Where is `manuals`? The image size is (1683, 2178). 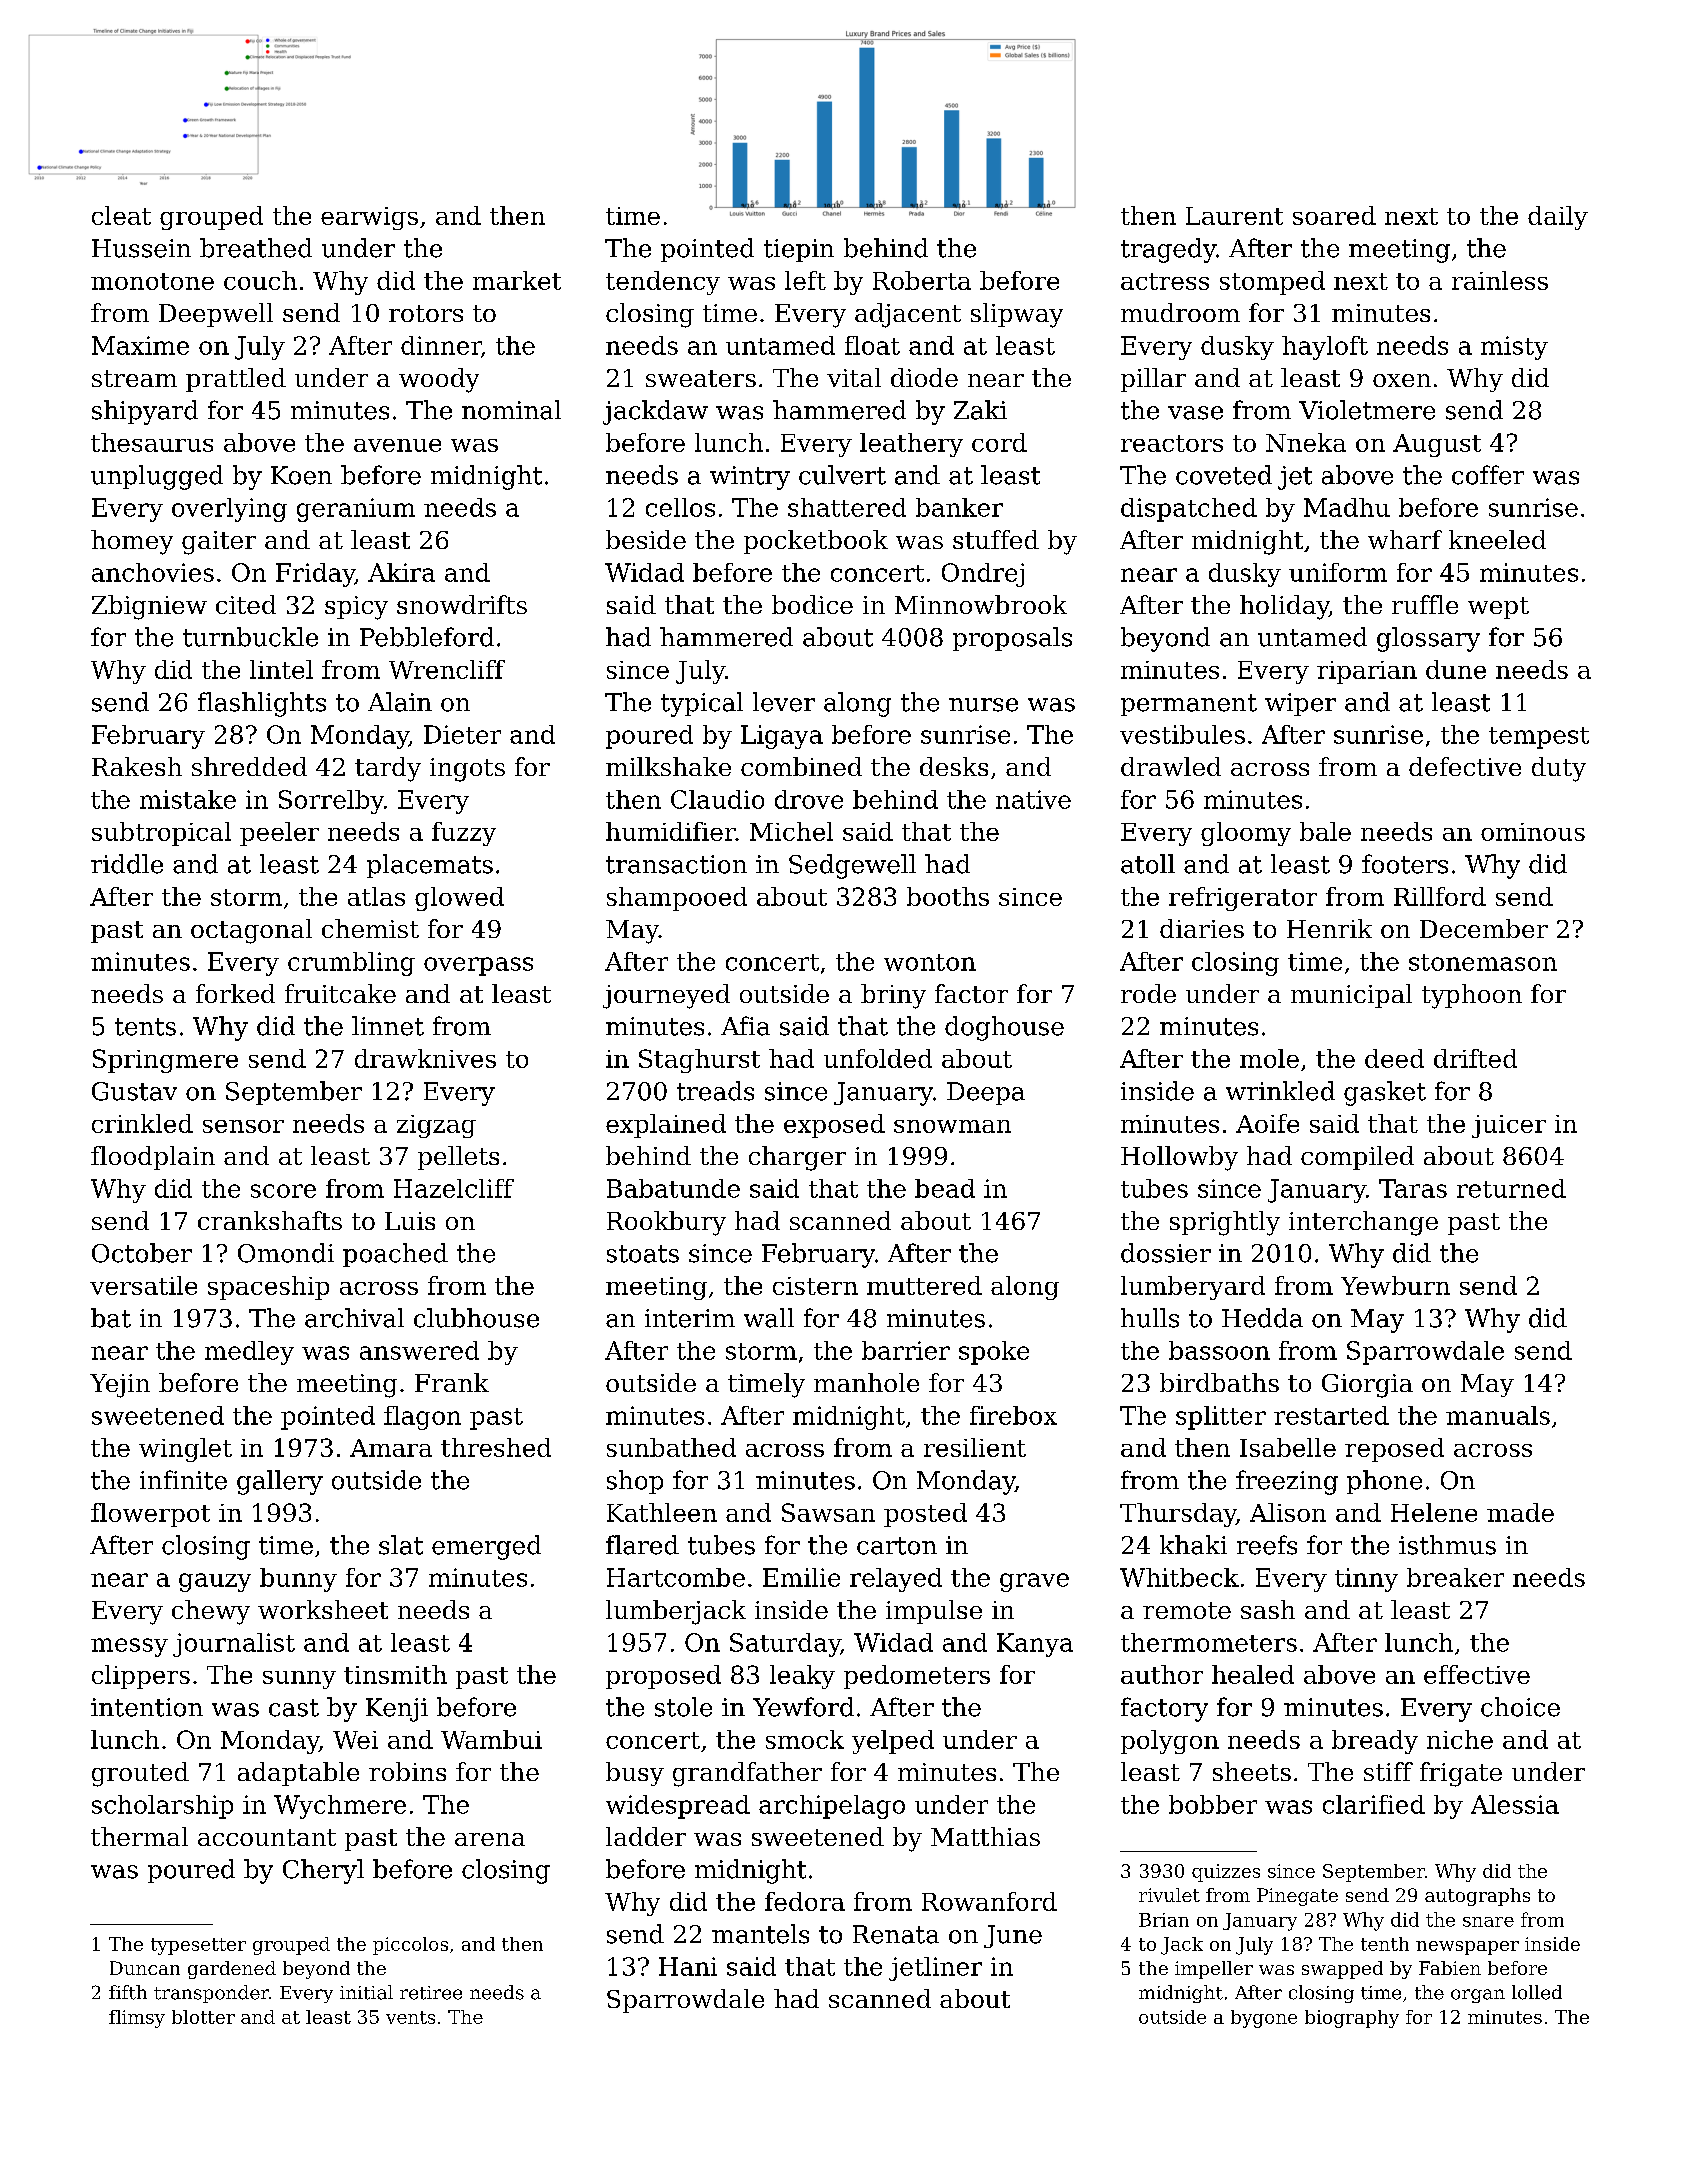 manuals is located at coordinates (1498, 1415).
